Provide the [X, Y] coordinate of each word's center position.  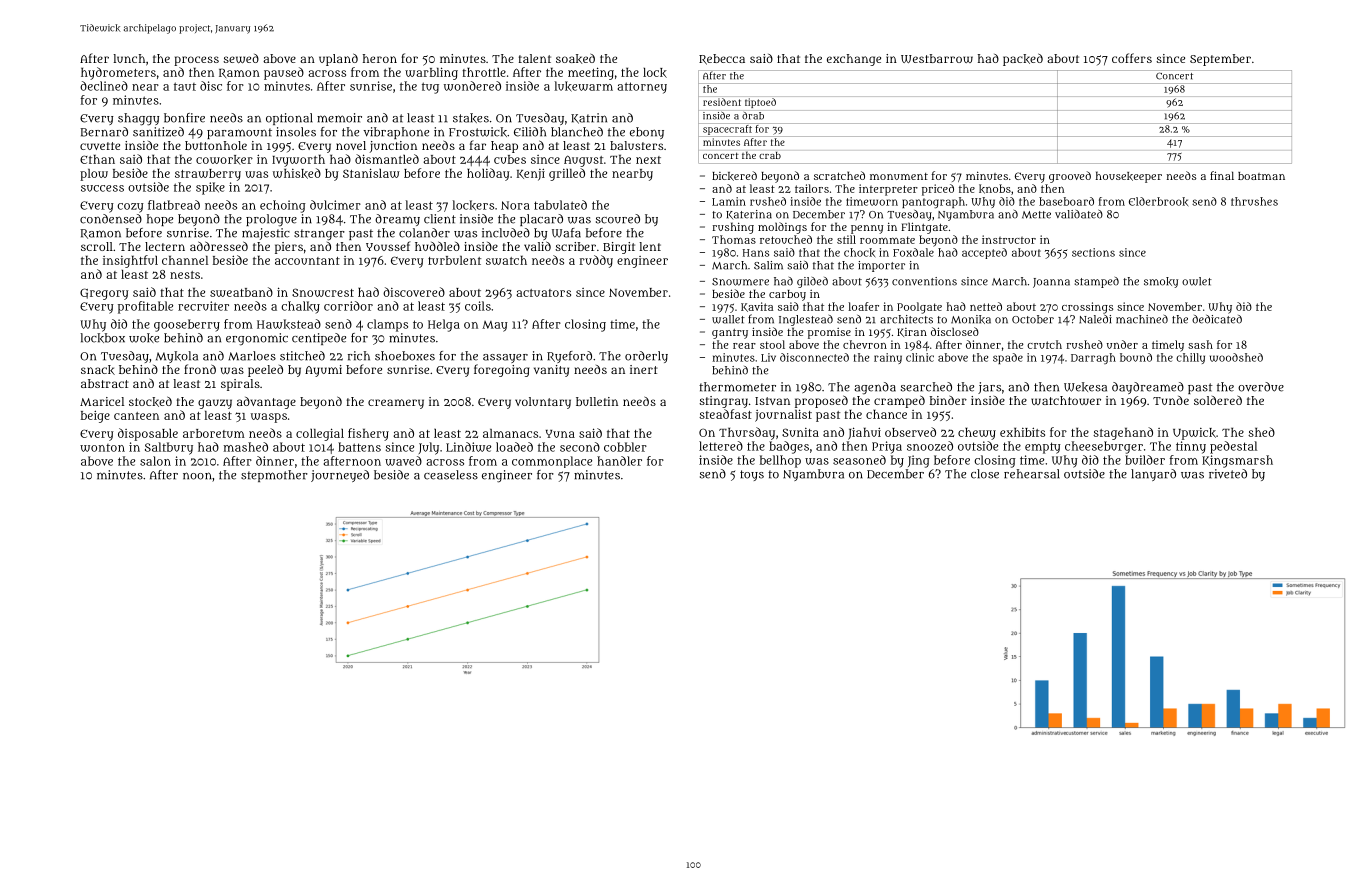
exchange [854, 60]
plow [94, 175]
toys [752, 475]
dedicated [1217, 319]
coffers [1132, 58]
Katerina [749, 214]
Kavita [757, 307]
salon [155, 461]
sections [1093, 252]
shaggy [138, 119]
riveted [1228, 474]
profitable [145, 307]
